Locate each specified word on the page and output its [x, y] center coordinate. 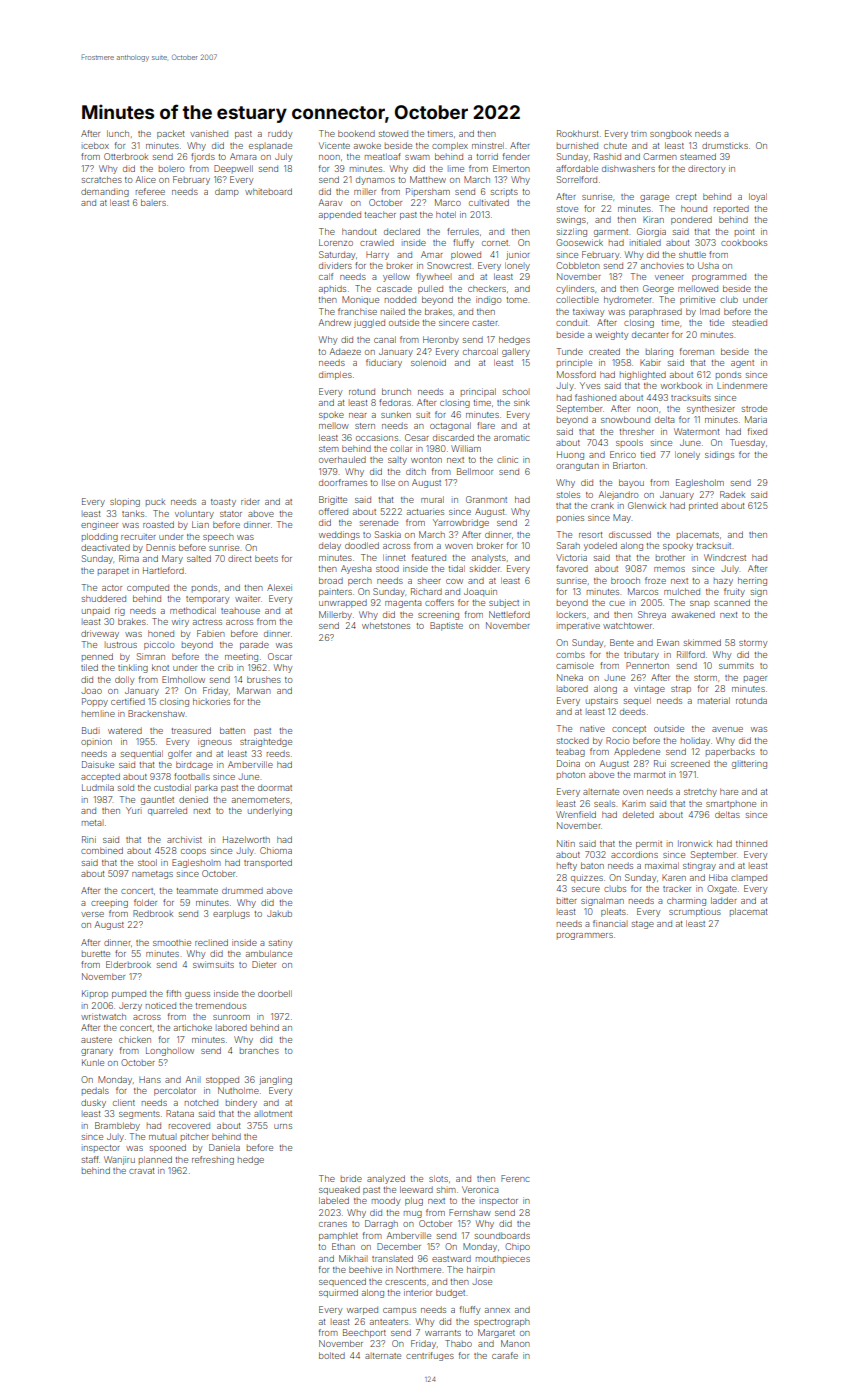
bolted [332, 1355]
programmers [585, 936]
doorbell [275, 993]
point [745, 232]
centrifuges [430, 1356]
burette [96, 954]
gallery [516, 352]
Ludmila [98, 787]
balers [153, 202]
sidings [719, 455]
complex [450, 146]
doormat [275, 787]
